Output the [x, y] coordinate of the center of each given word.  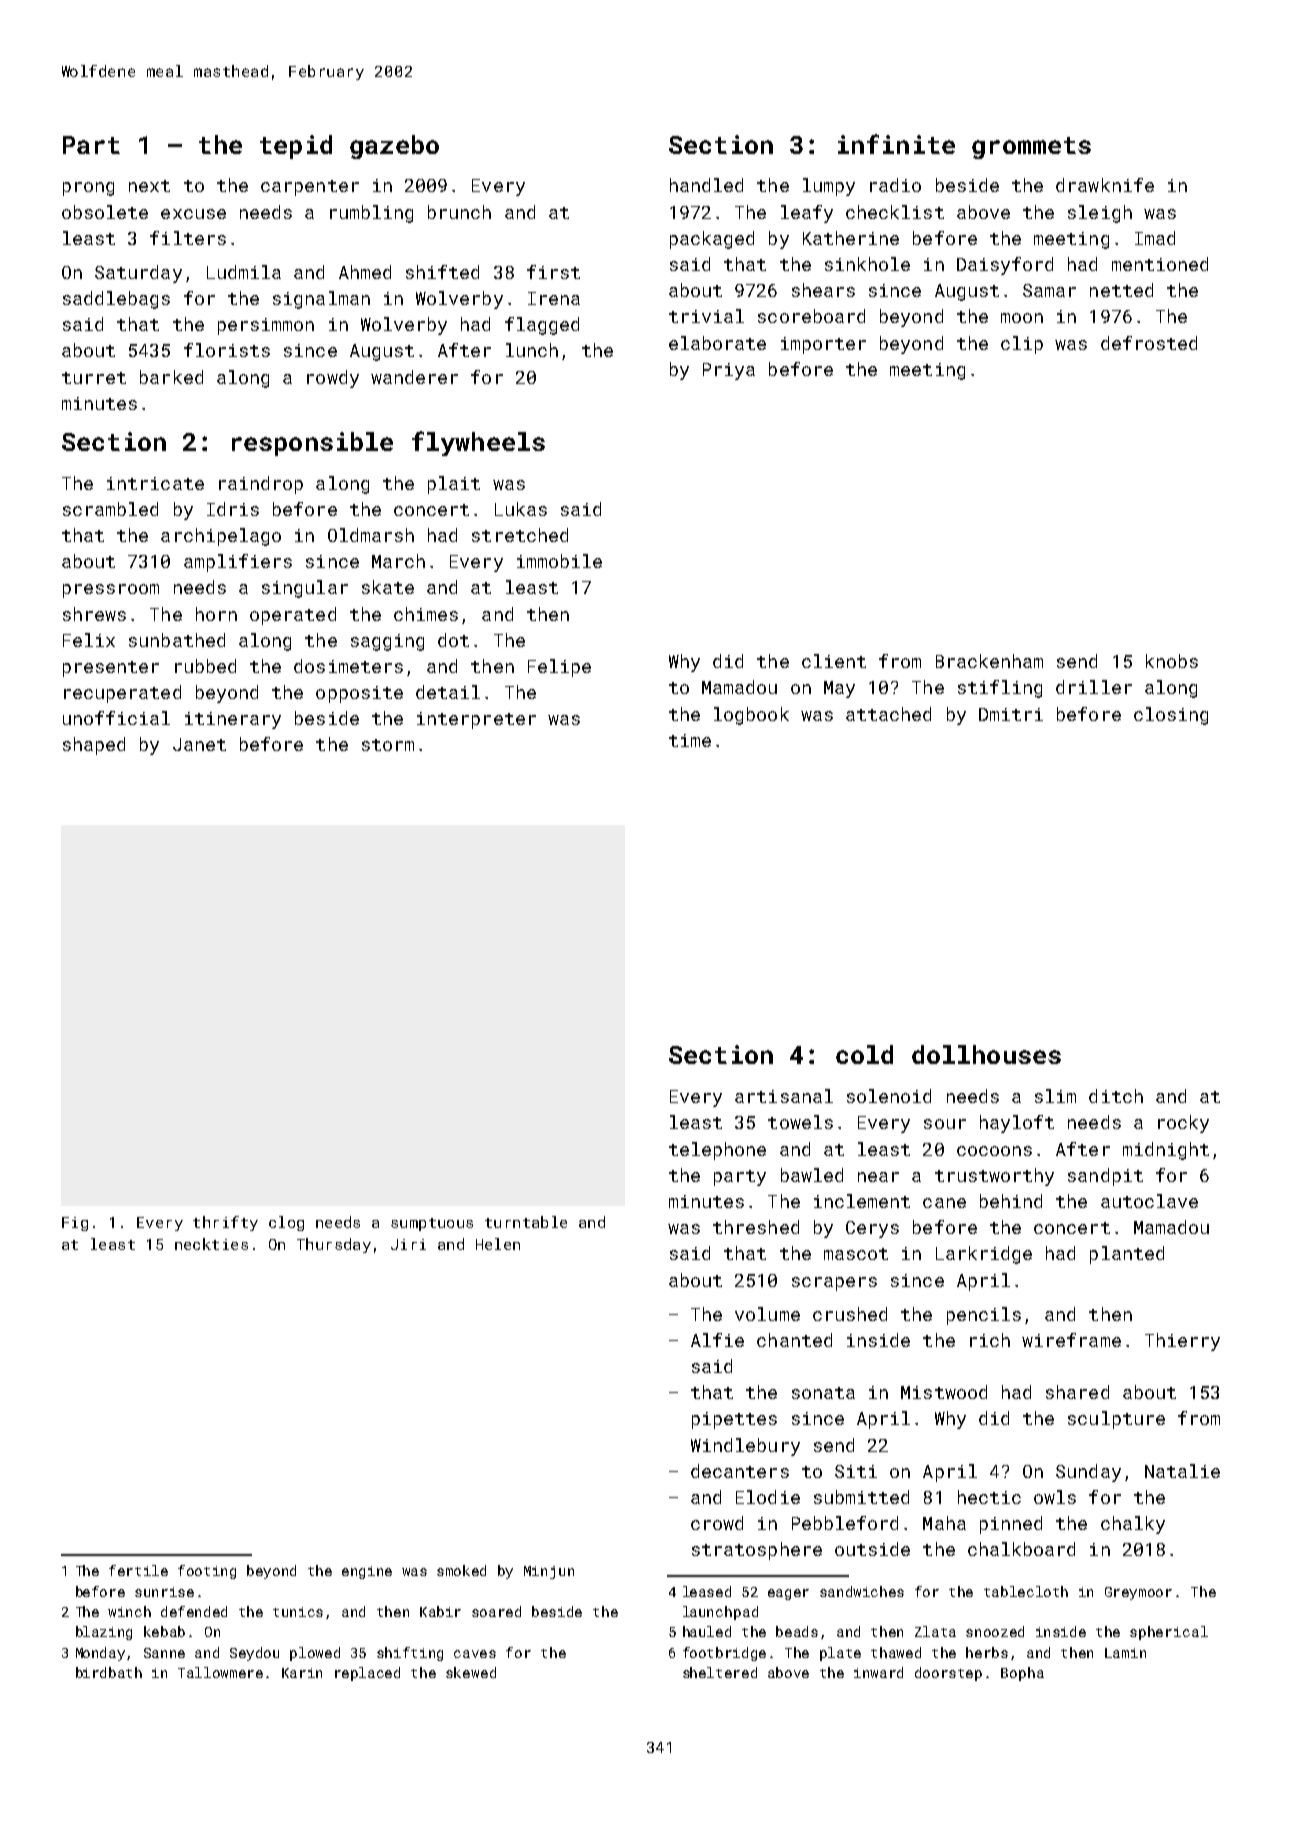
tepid [296, 147]
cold [864, 1054]
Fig [75, 1224]
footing [207, 1572]
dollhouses [986, 1054]
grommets [1031, 148]
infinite [896, 144]
